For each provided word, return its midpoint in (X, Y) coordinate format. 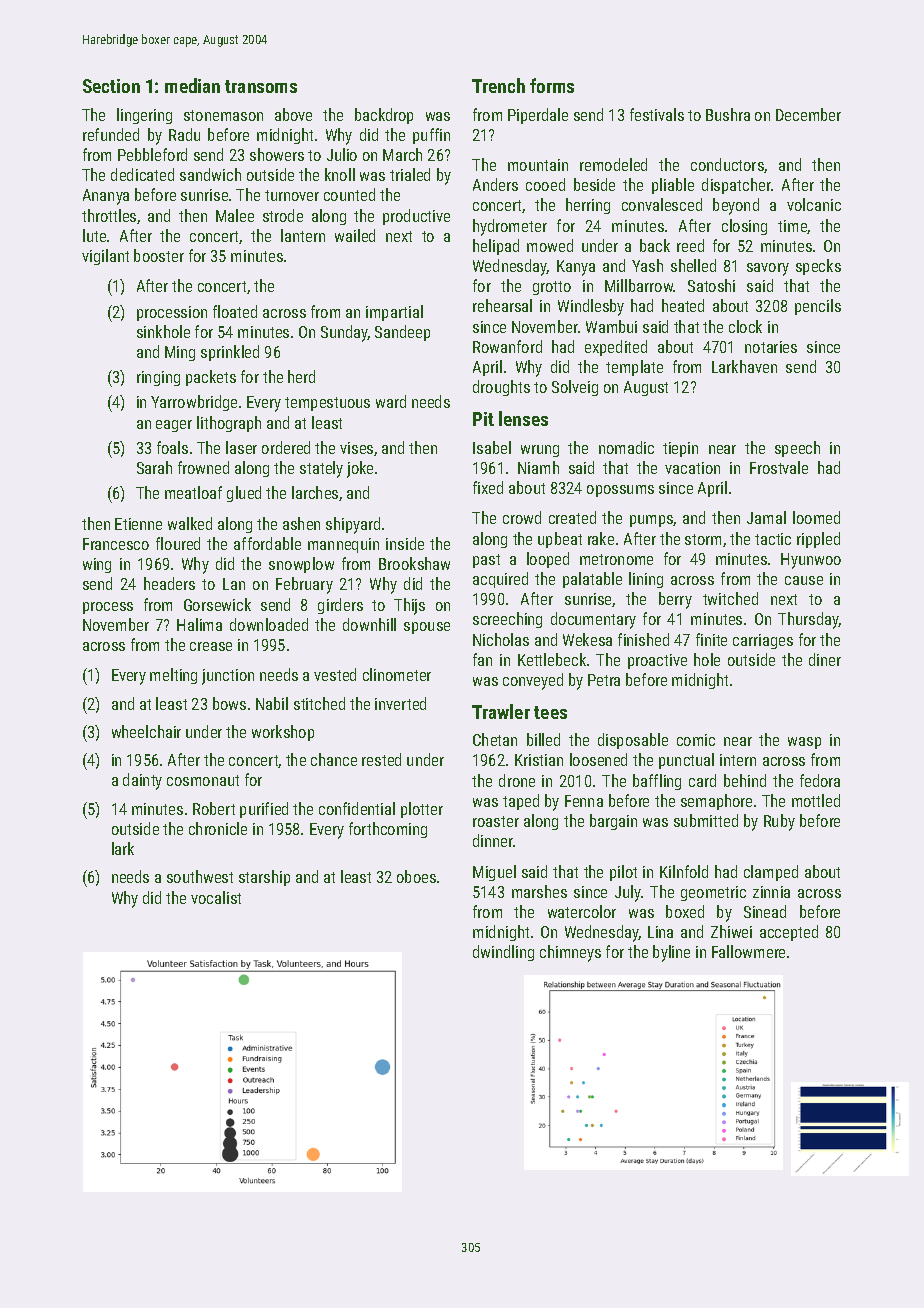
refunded (111, 134)
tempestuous (327, 404)
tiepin (680, 449)
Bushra (728, 114)
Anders (495, 184)
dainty (142, 781)
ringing (158, 378)
